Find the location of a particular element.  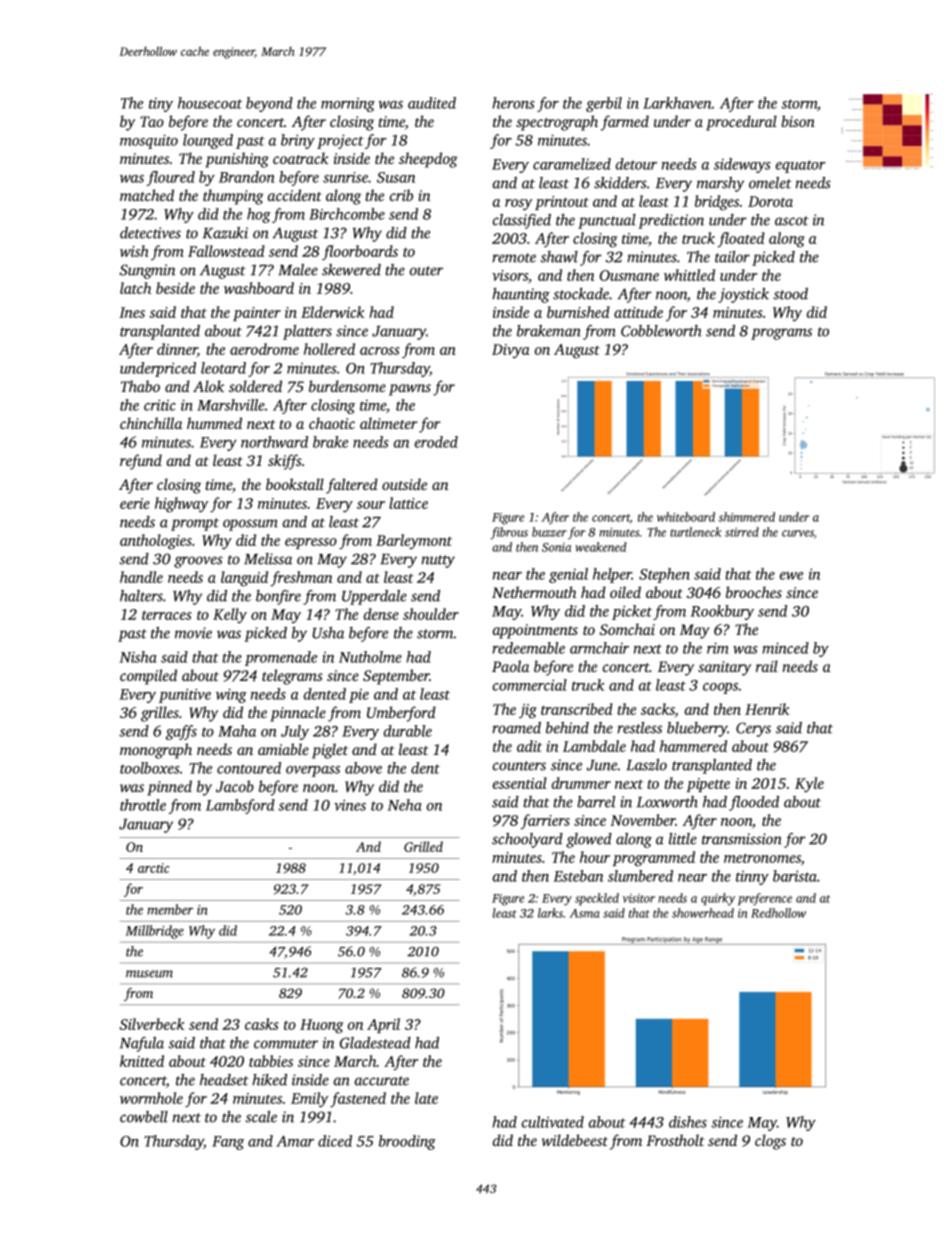

coops is located at coordinates (720, 688).
